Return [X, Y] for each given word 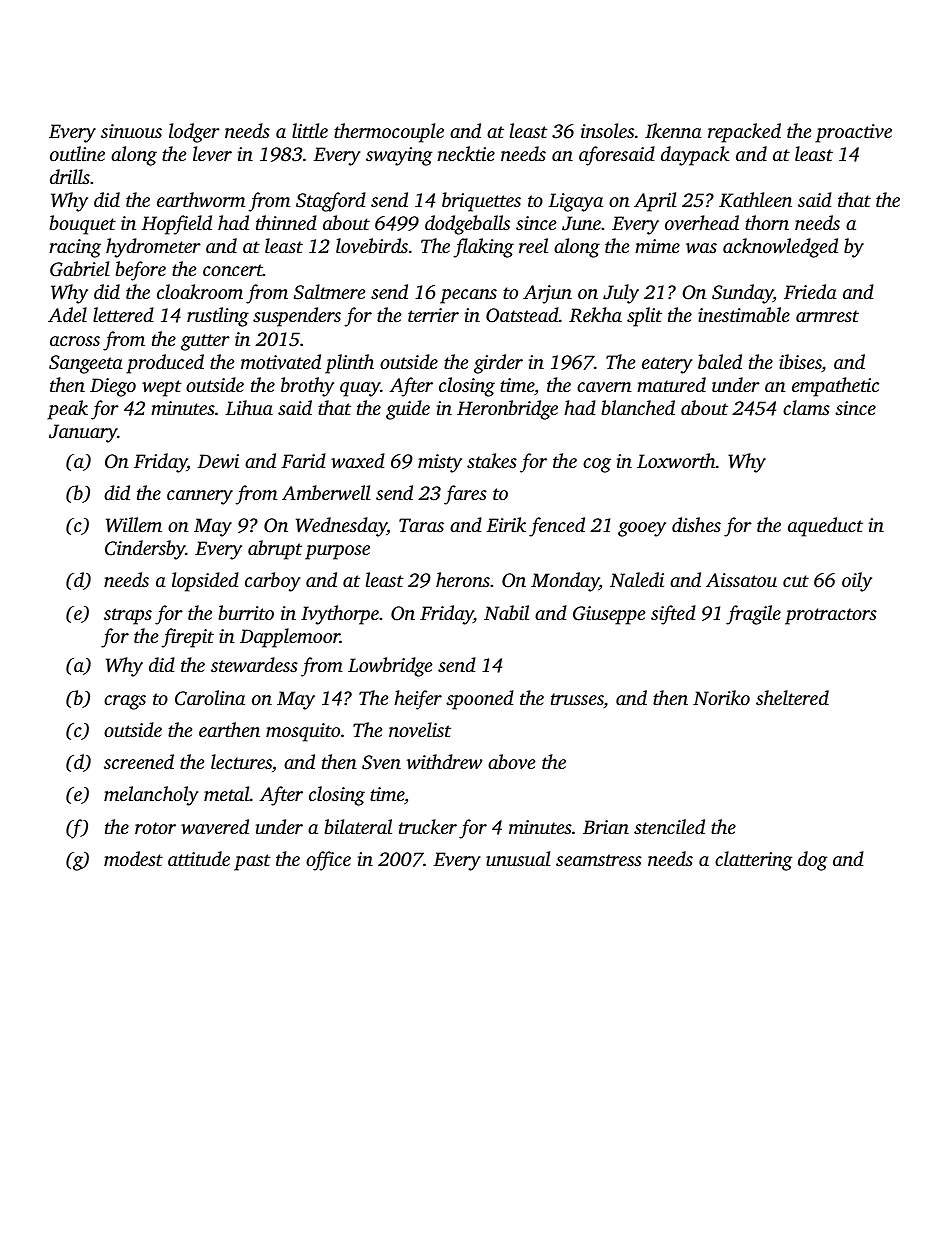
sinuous [131, 131]
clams [806, 407]
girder [498, 364]
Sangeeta [86, 364]
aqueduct [825, 527]
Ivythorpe [340, 615]
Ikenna [673, 130]
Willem [134, 525]
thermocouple [389, 133]
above [511, 761]
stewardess [254, 665]
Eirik [506, 524]
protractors [831, 616]
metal [227, 793]
